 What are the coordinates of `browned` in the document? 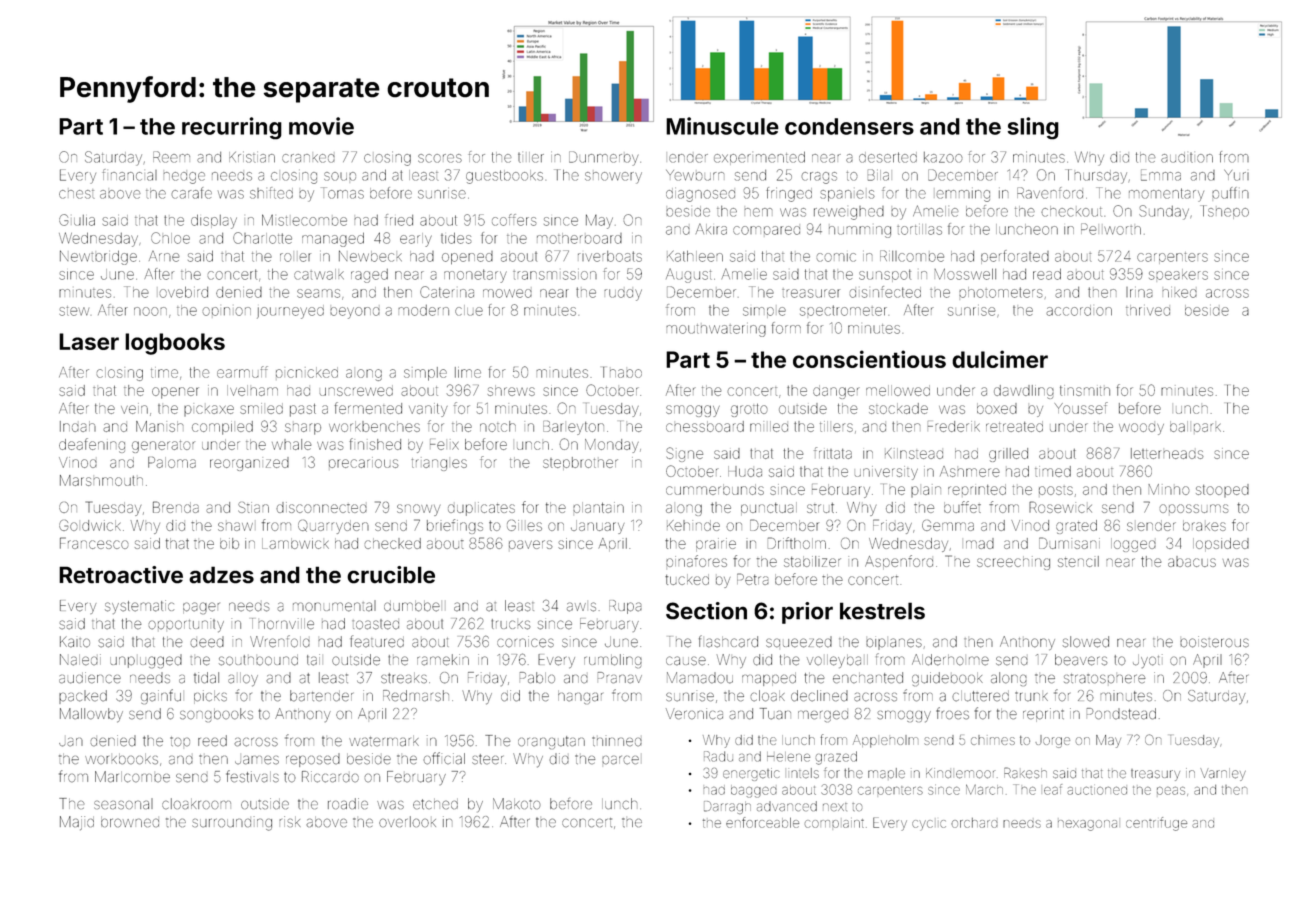 It's located at (130, 822).
